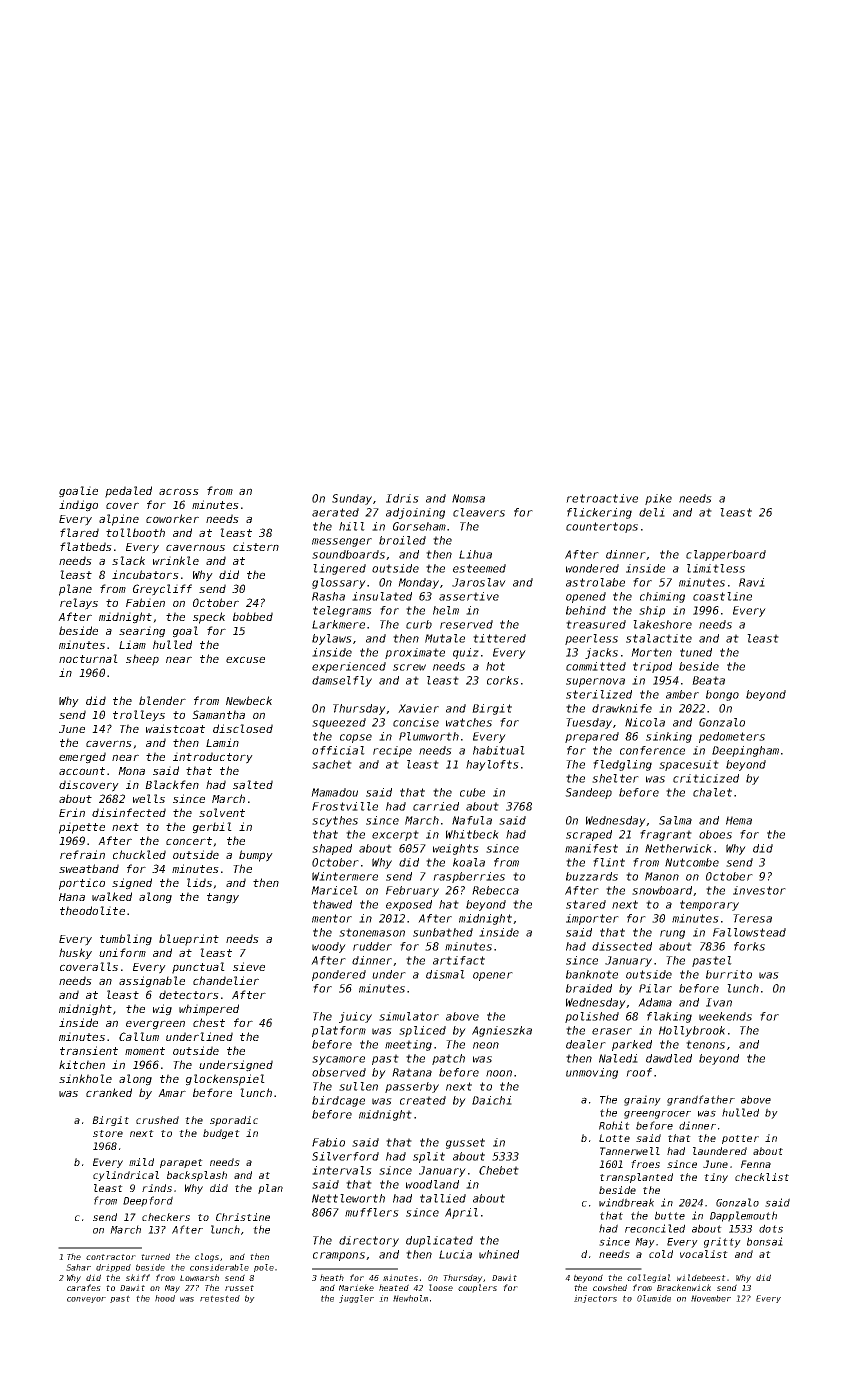 The width and height of the document is (849, 1400). Describe the element at coordinates (338, 1060) in the document. I see `sycamore` at that location.
